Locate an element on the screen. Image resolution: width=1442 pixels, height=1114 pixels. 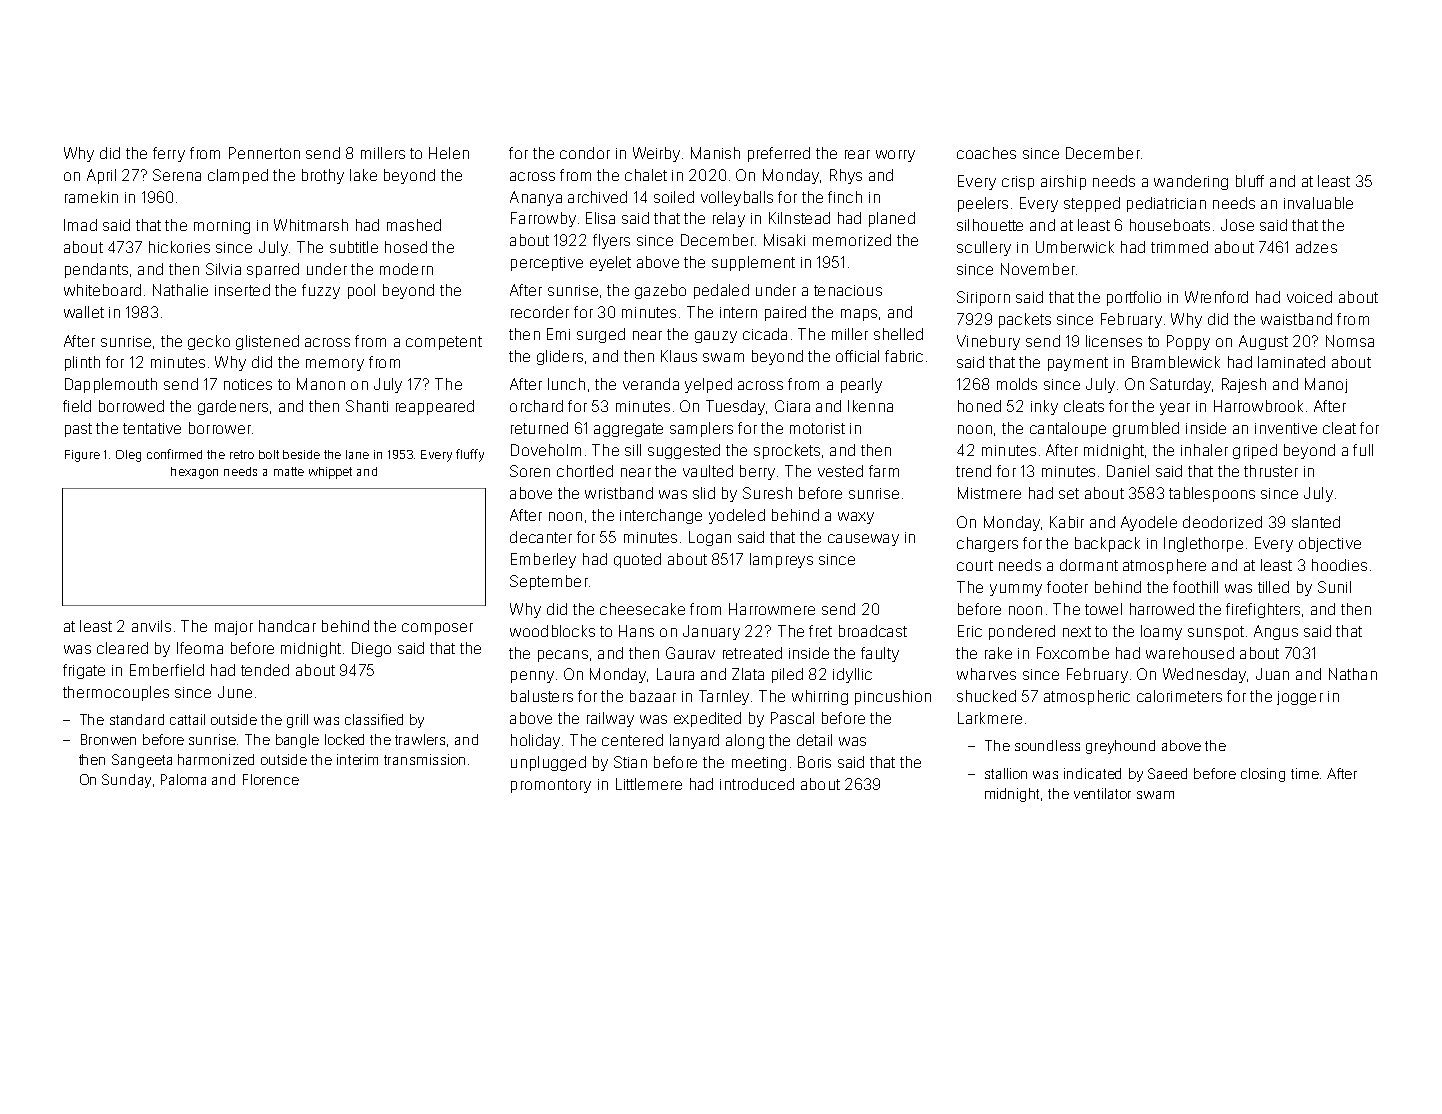
major is located at coordinates (234, 628).
